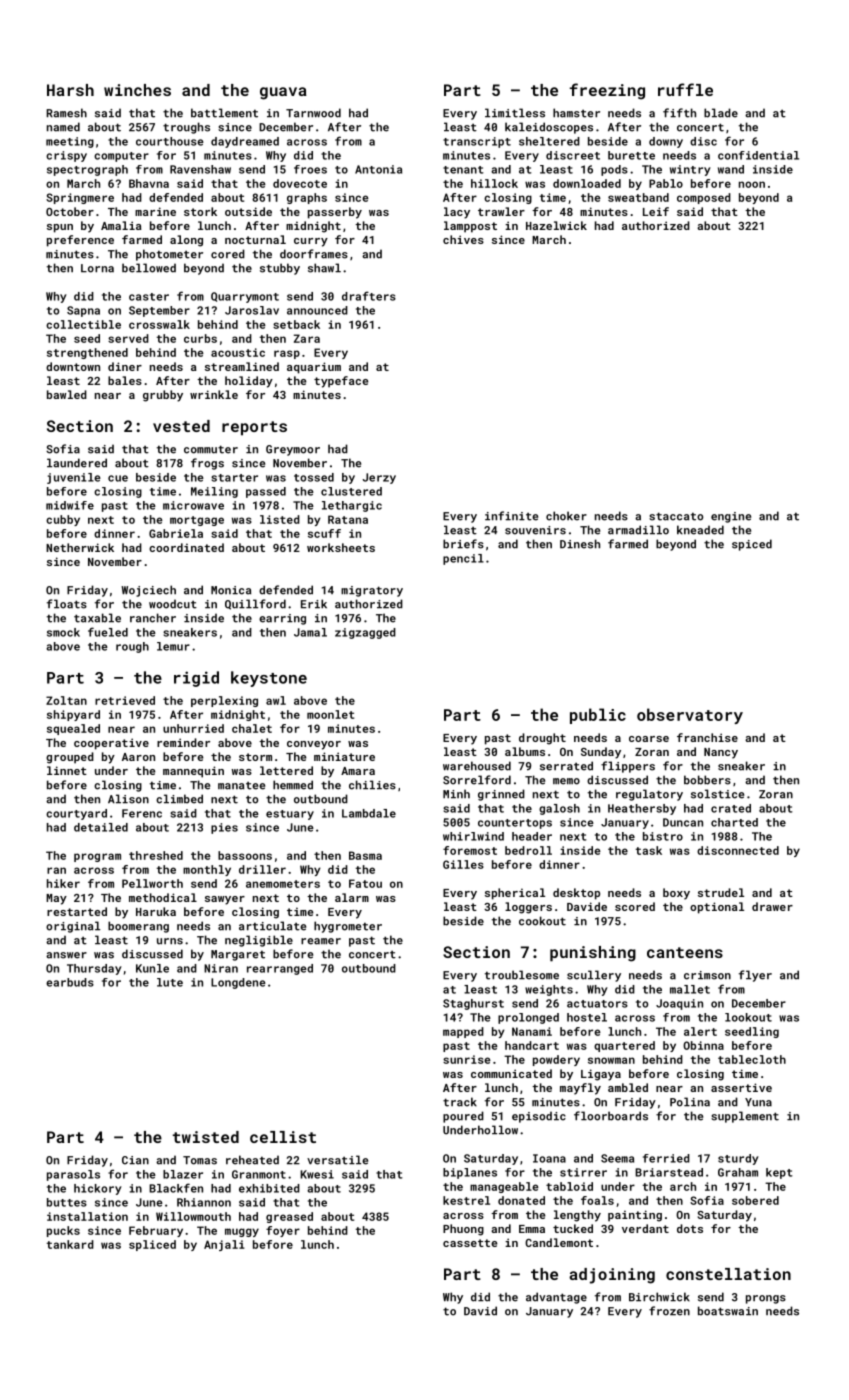 The width and height of the screenshot is (849, 1400). Describe the element at coordinates (607, 91) in the screenshot. I see `freezing` at that location.
